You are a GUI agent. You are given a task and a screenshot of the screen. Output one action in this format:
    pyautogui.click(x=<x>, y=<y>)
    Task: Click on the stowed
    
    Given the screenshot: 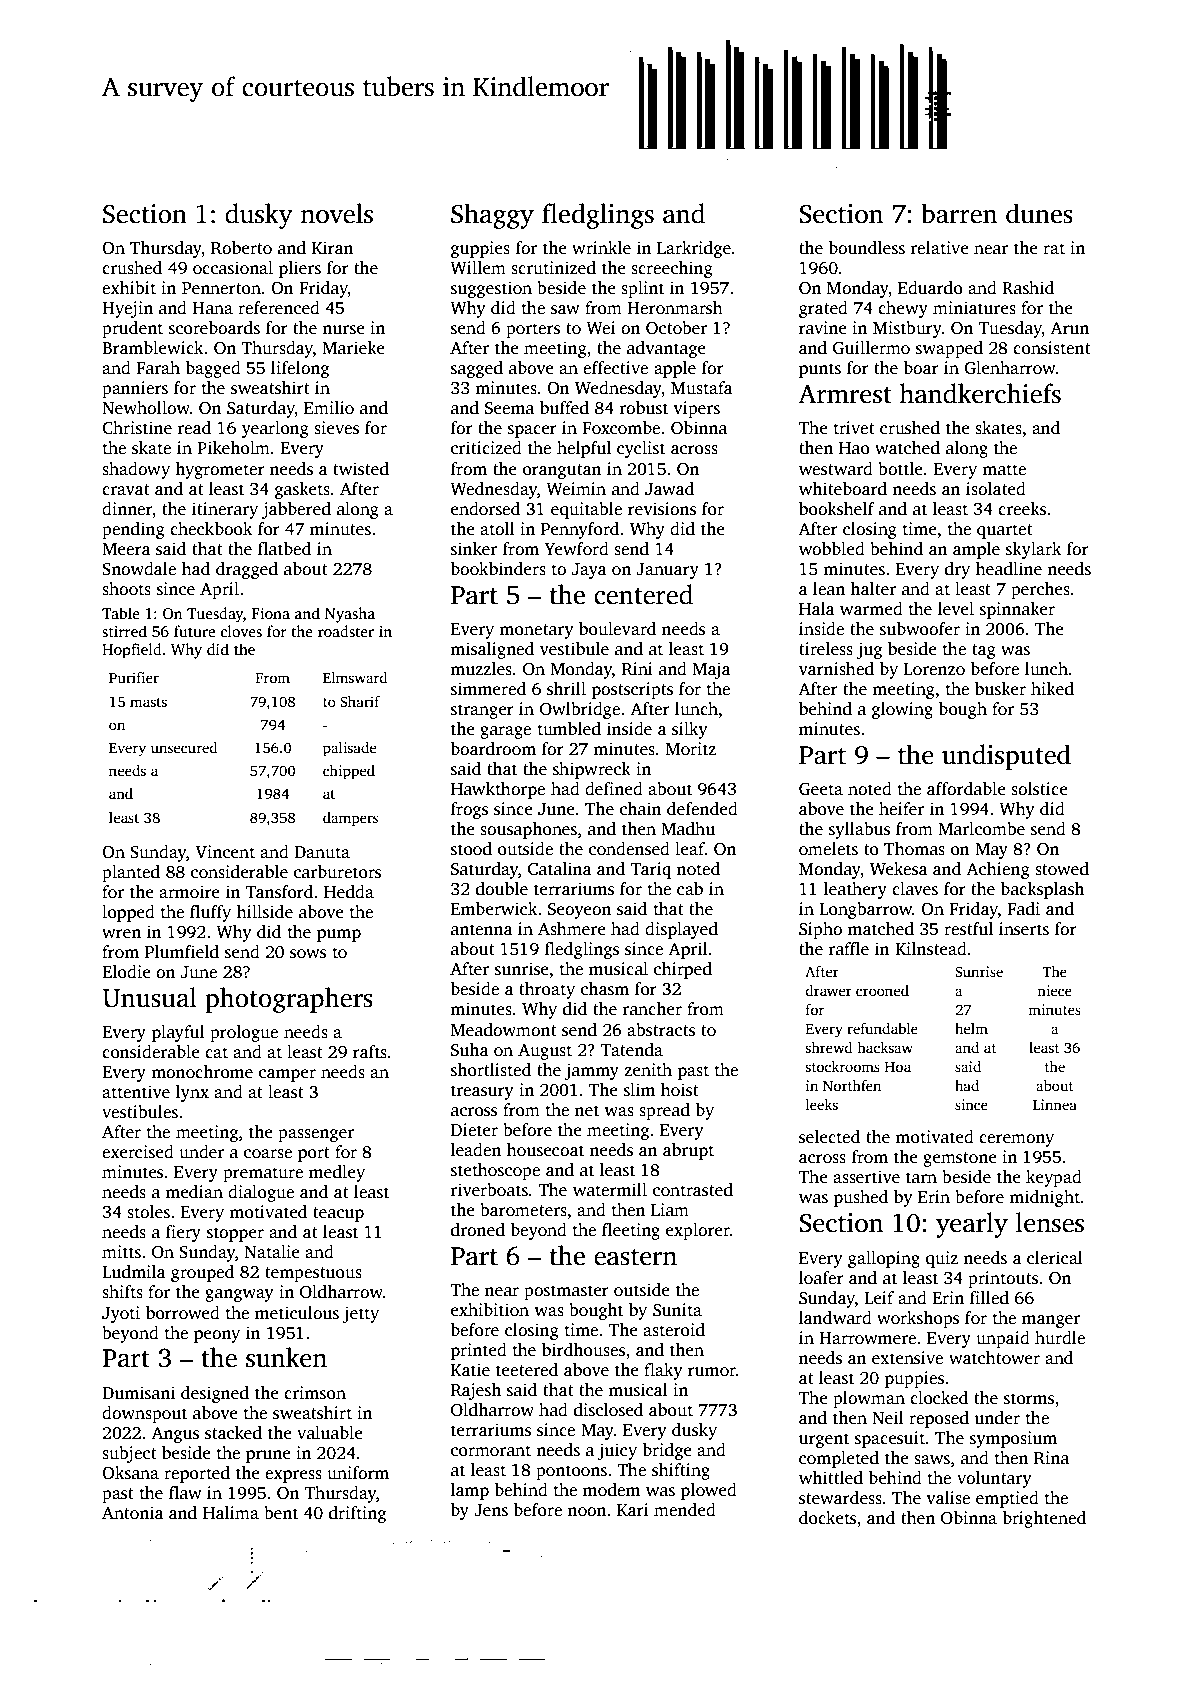 What is the action you would take?
    pyautogui.click(x=1062, y=869)
